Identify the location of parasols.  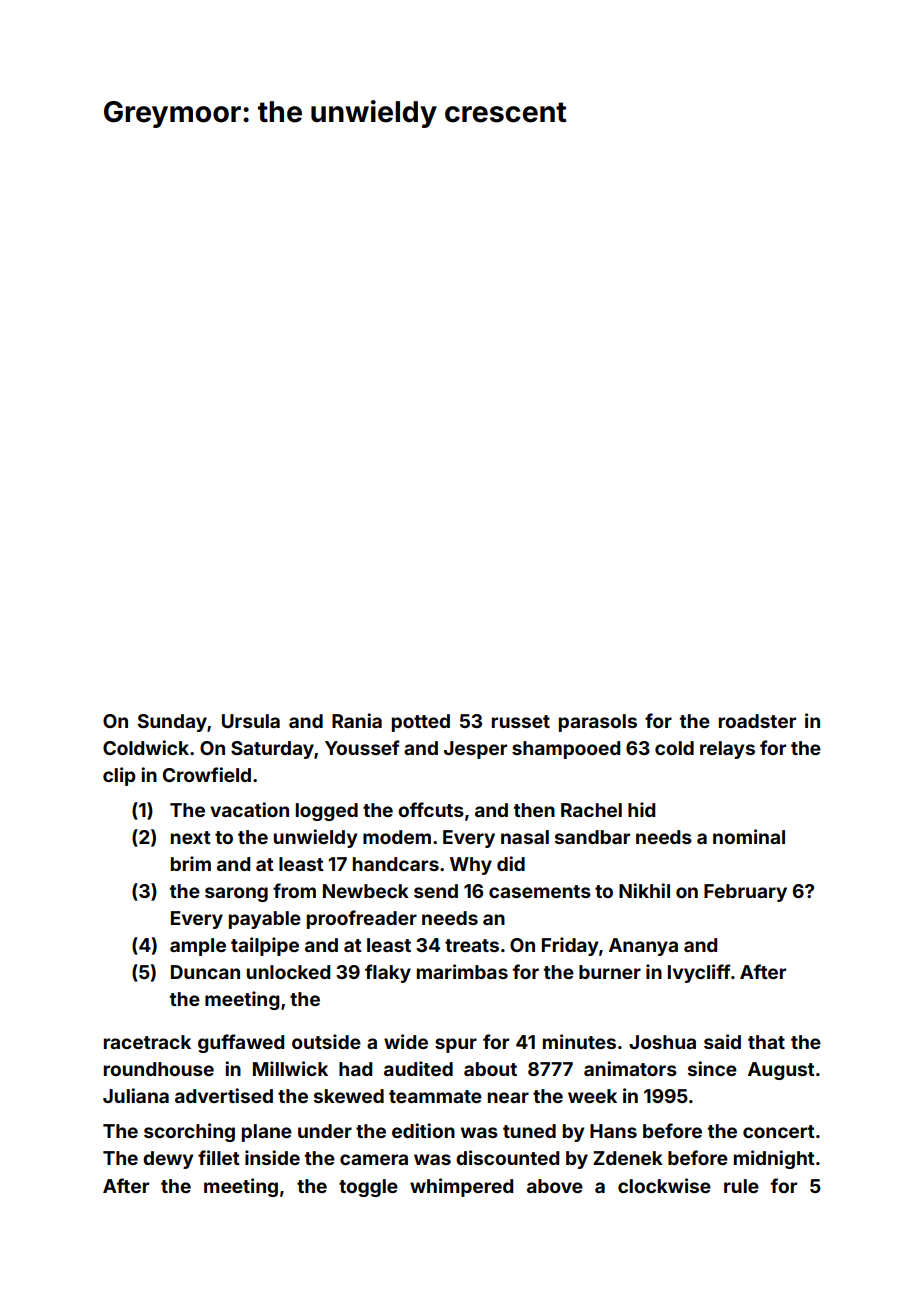
(598, 723).
